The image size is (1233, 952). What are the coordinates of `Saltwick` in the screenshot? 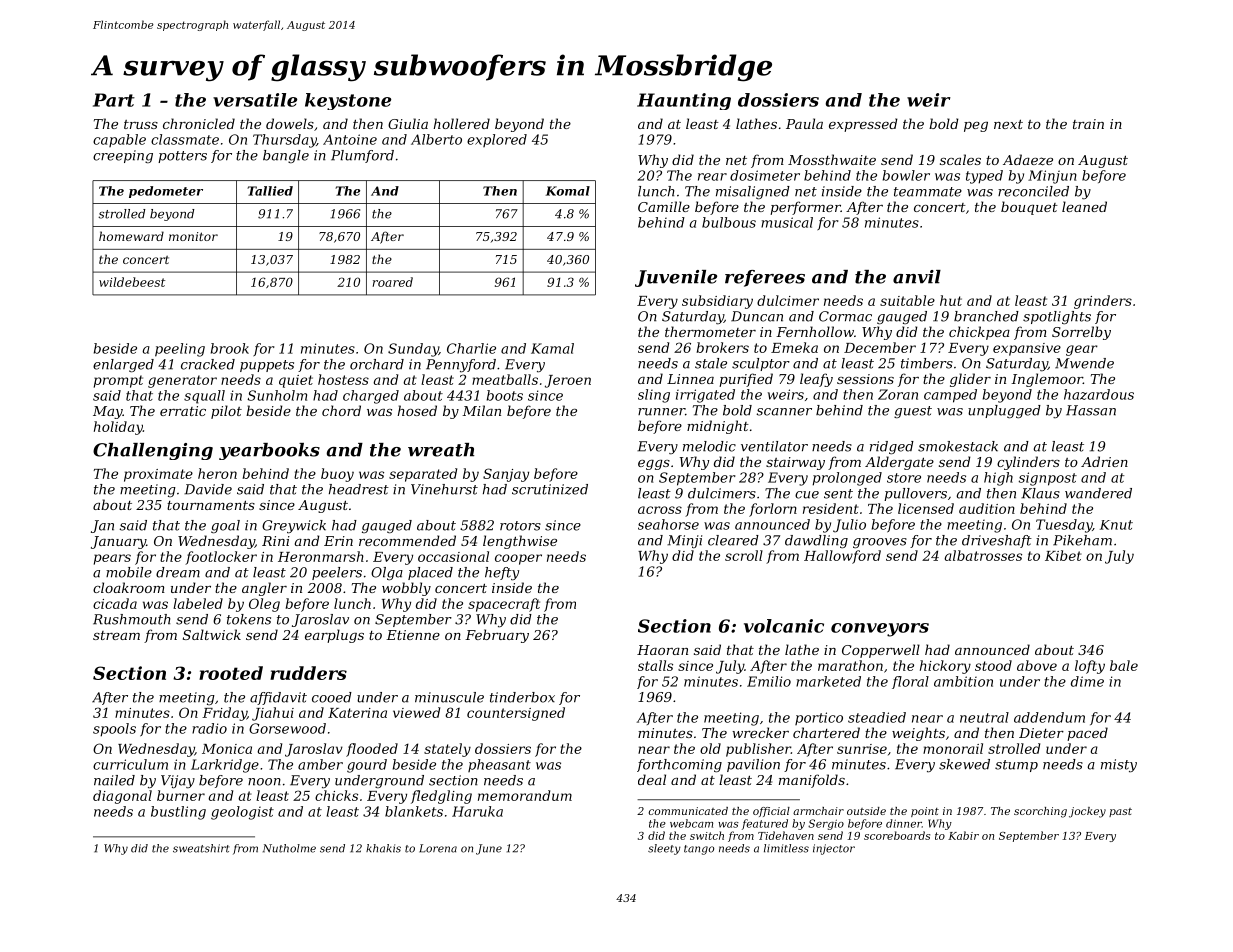 It's located at (212, 634).
